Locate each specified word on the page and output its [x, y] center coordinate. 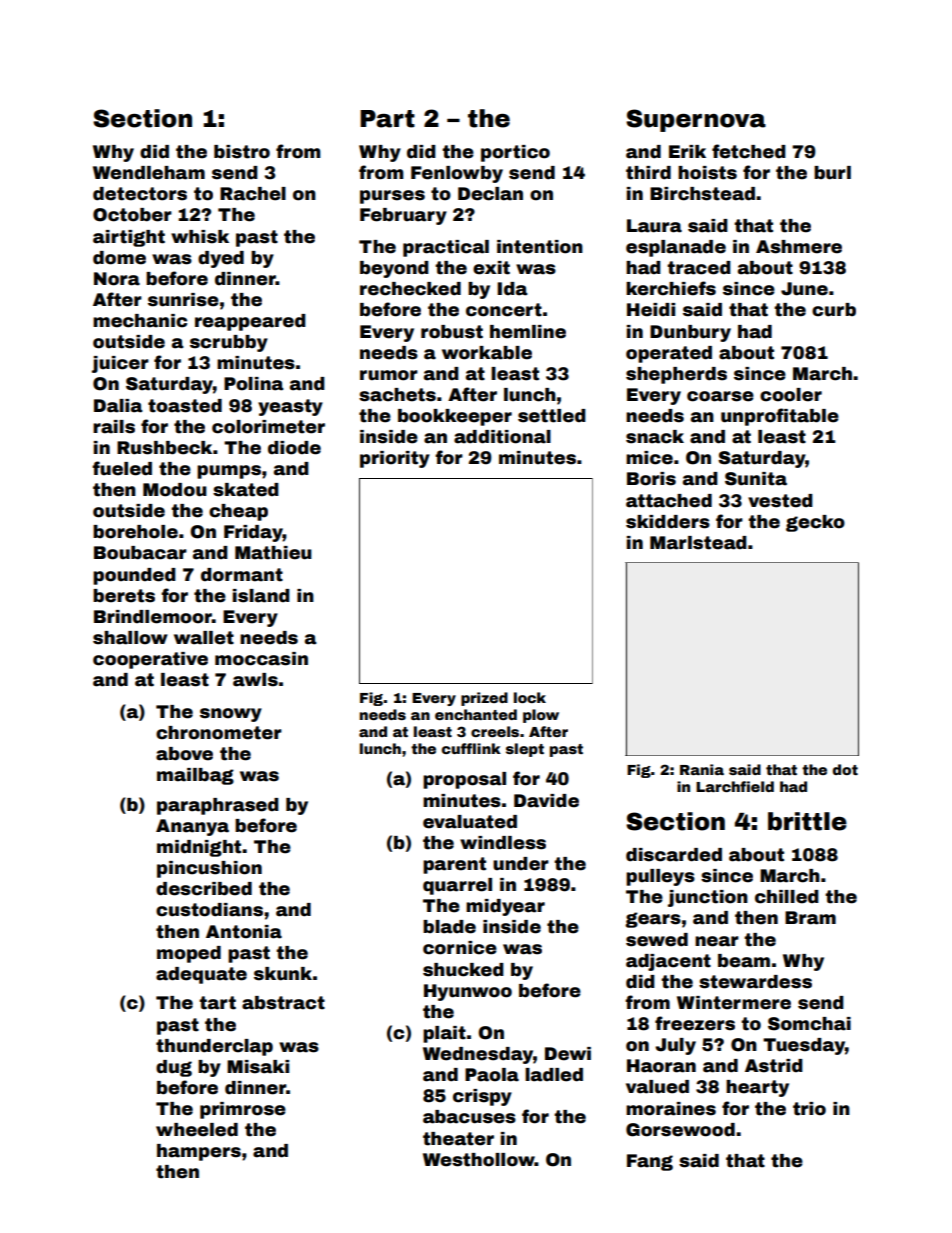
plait [444, 1034]
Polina [254, 384]
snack [655, 437]
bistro [242, 152]
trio [809, 1109]
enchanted [476, 714]
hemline [528, 332]
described [204, 889]
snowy [231, 715]
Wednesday [478, 1055]
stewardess [755, 982]
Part [387, 119]
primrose [243, 1110]
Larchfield [735, 786]
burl [832, 173]
